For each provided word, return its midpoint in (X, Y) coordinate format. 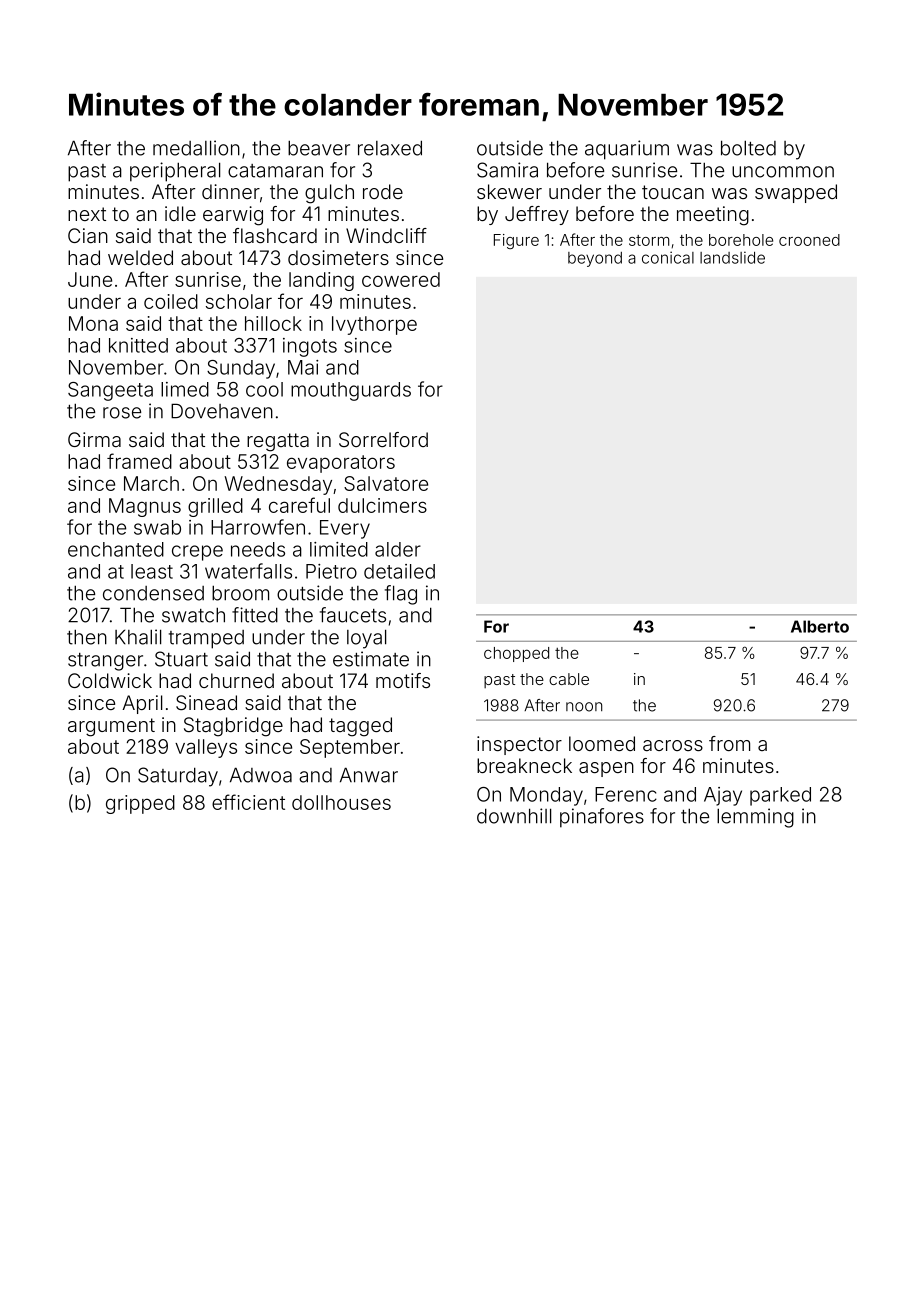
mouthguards (351, 391)
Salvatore (386, 483)
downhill (514, 816)
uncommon (783, 172)
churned (236, 680)
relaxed (390, 148)
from (729, 743)
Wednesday (278, 485)
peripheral (175, 172)
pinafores (602, 818)
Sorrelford (383, 439)
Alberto (820, 626)
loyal (366, 639)
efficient (248, 802)
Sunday (241, 369)
